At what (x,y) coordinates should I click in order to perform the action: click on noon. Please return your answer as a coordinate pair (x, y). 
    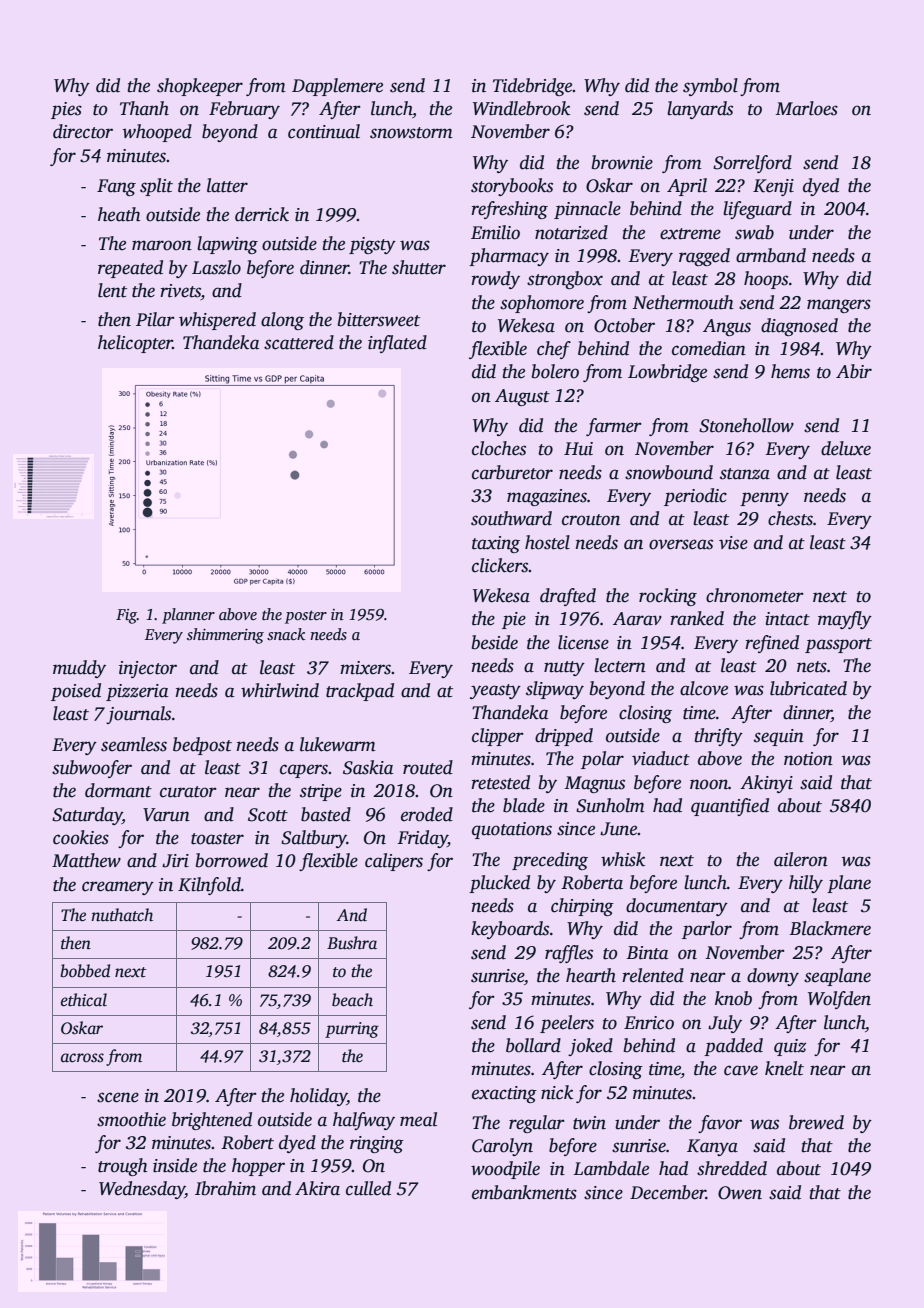
    Looking at the image, I should click on (709, 784).
